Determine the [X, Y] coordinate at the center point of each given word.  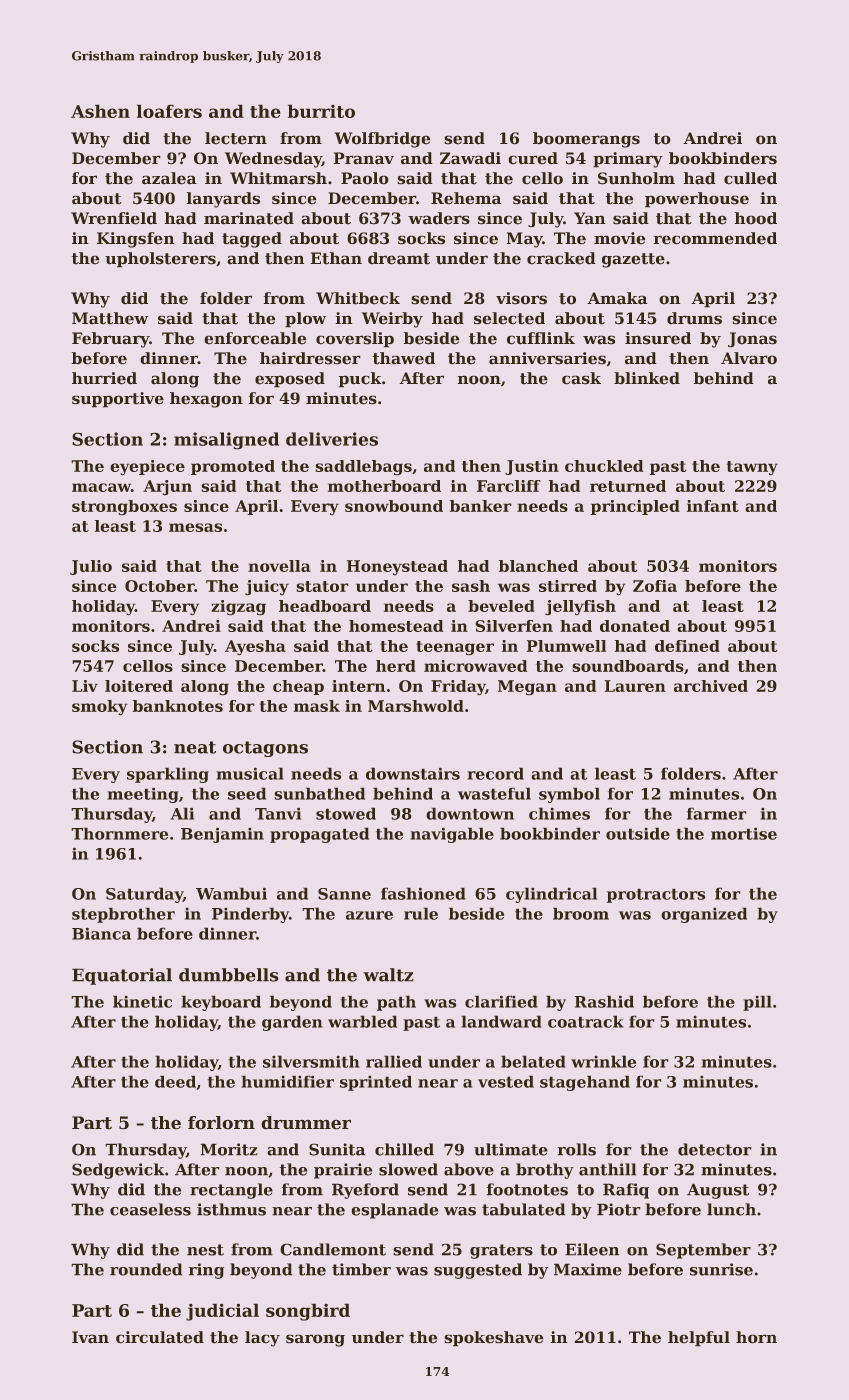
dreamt [399, 258]
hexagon [206, 400]
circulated [160, 1337]
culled [750, 178]
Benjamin [222, 835]
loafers [169, 111]
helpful [699, 1339]
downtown [470, 813]
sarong [315, 1340]
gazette [633, 260]
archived [711, 686]
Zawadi [470, 158]
